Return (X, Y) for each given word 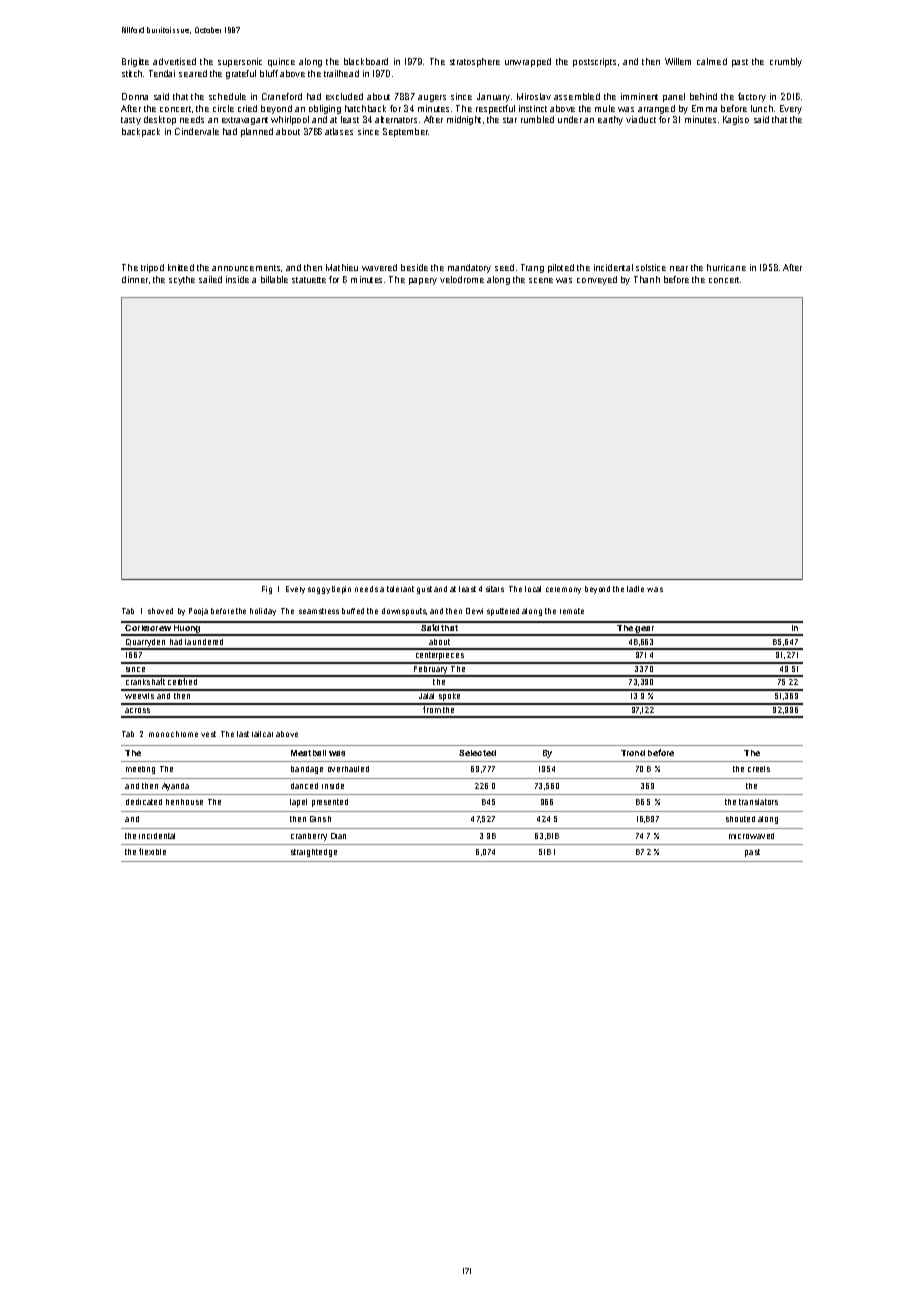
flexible (152, 851)
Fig (267, 590)
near (679, 268)
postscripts (594, 62)
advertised (174, 61)
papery (423, 281)
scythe (182, 280)
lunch (762, 108)
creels (759, 769)
